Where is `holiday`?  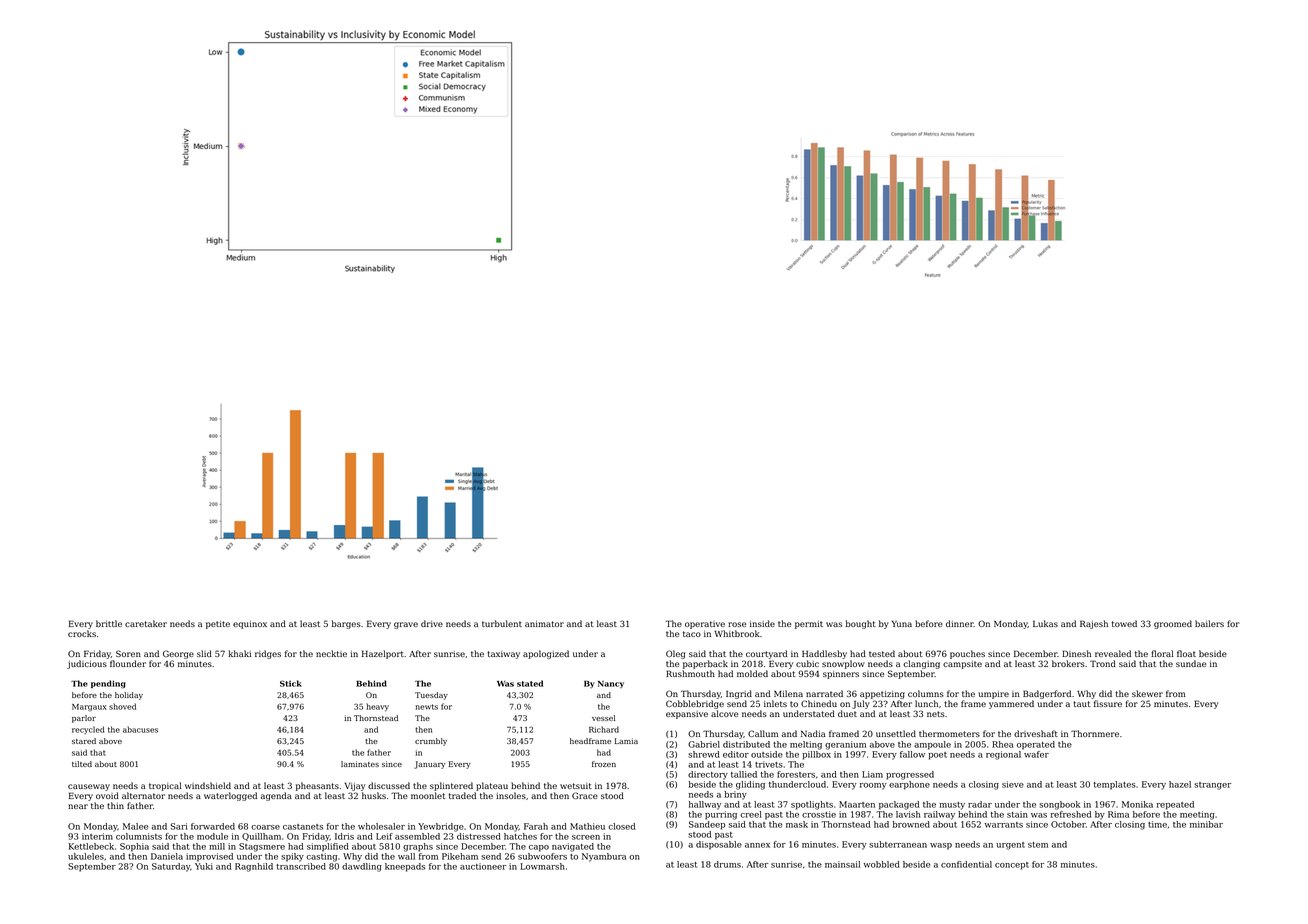 holiday is located at coordinates (129, 696).
